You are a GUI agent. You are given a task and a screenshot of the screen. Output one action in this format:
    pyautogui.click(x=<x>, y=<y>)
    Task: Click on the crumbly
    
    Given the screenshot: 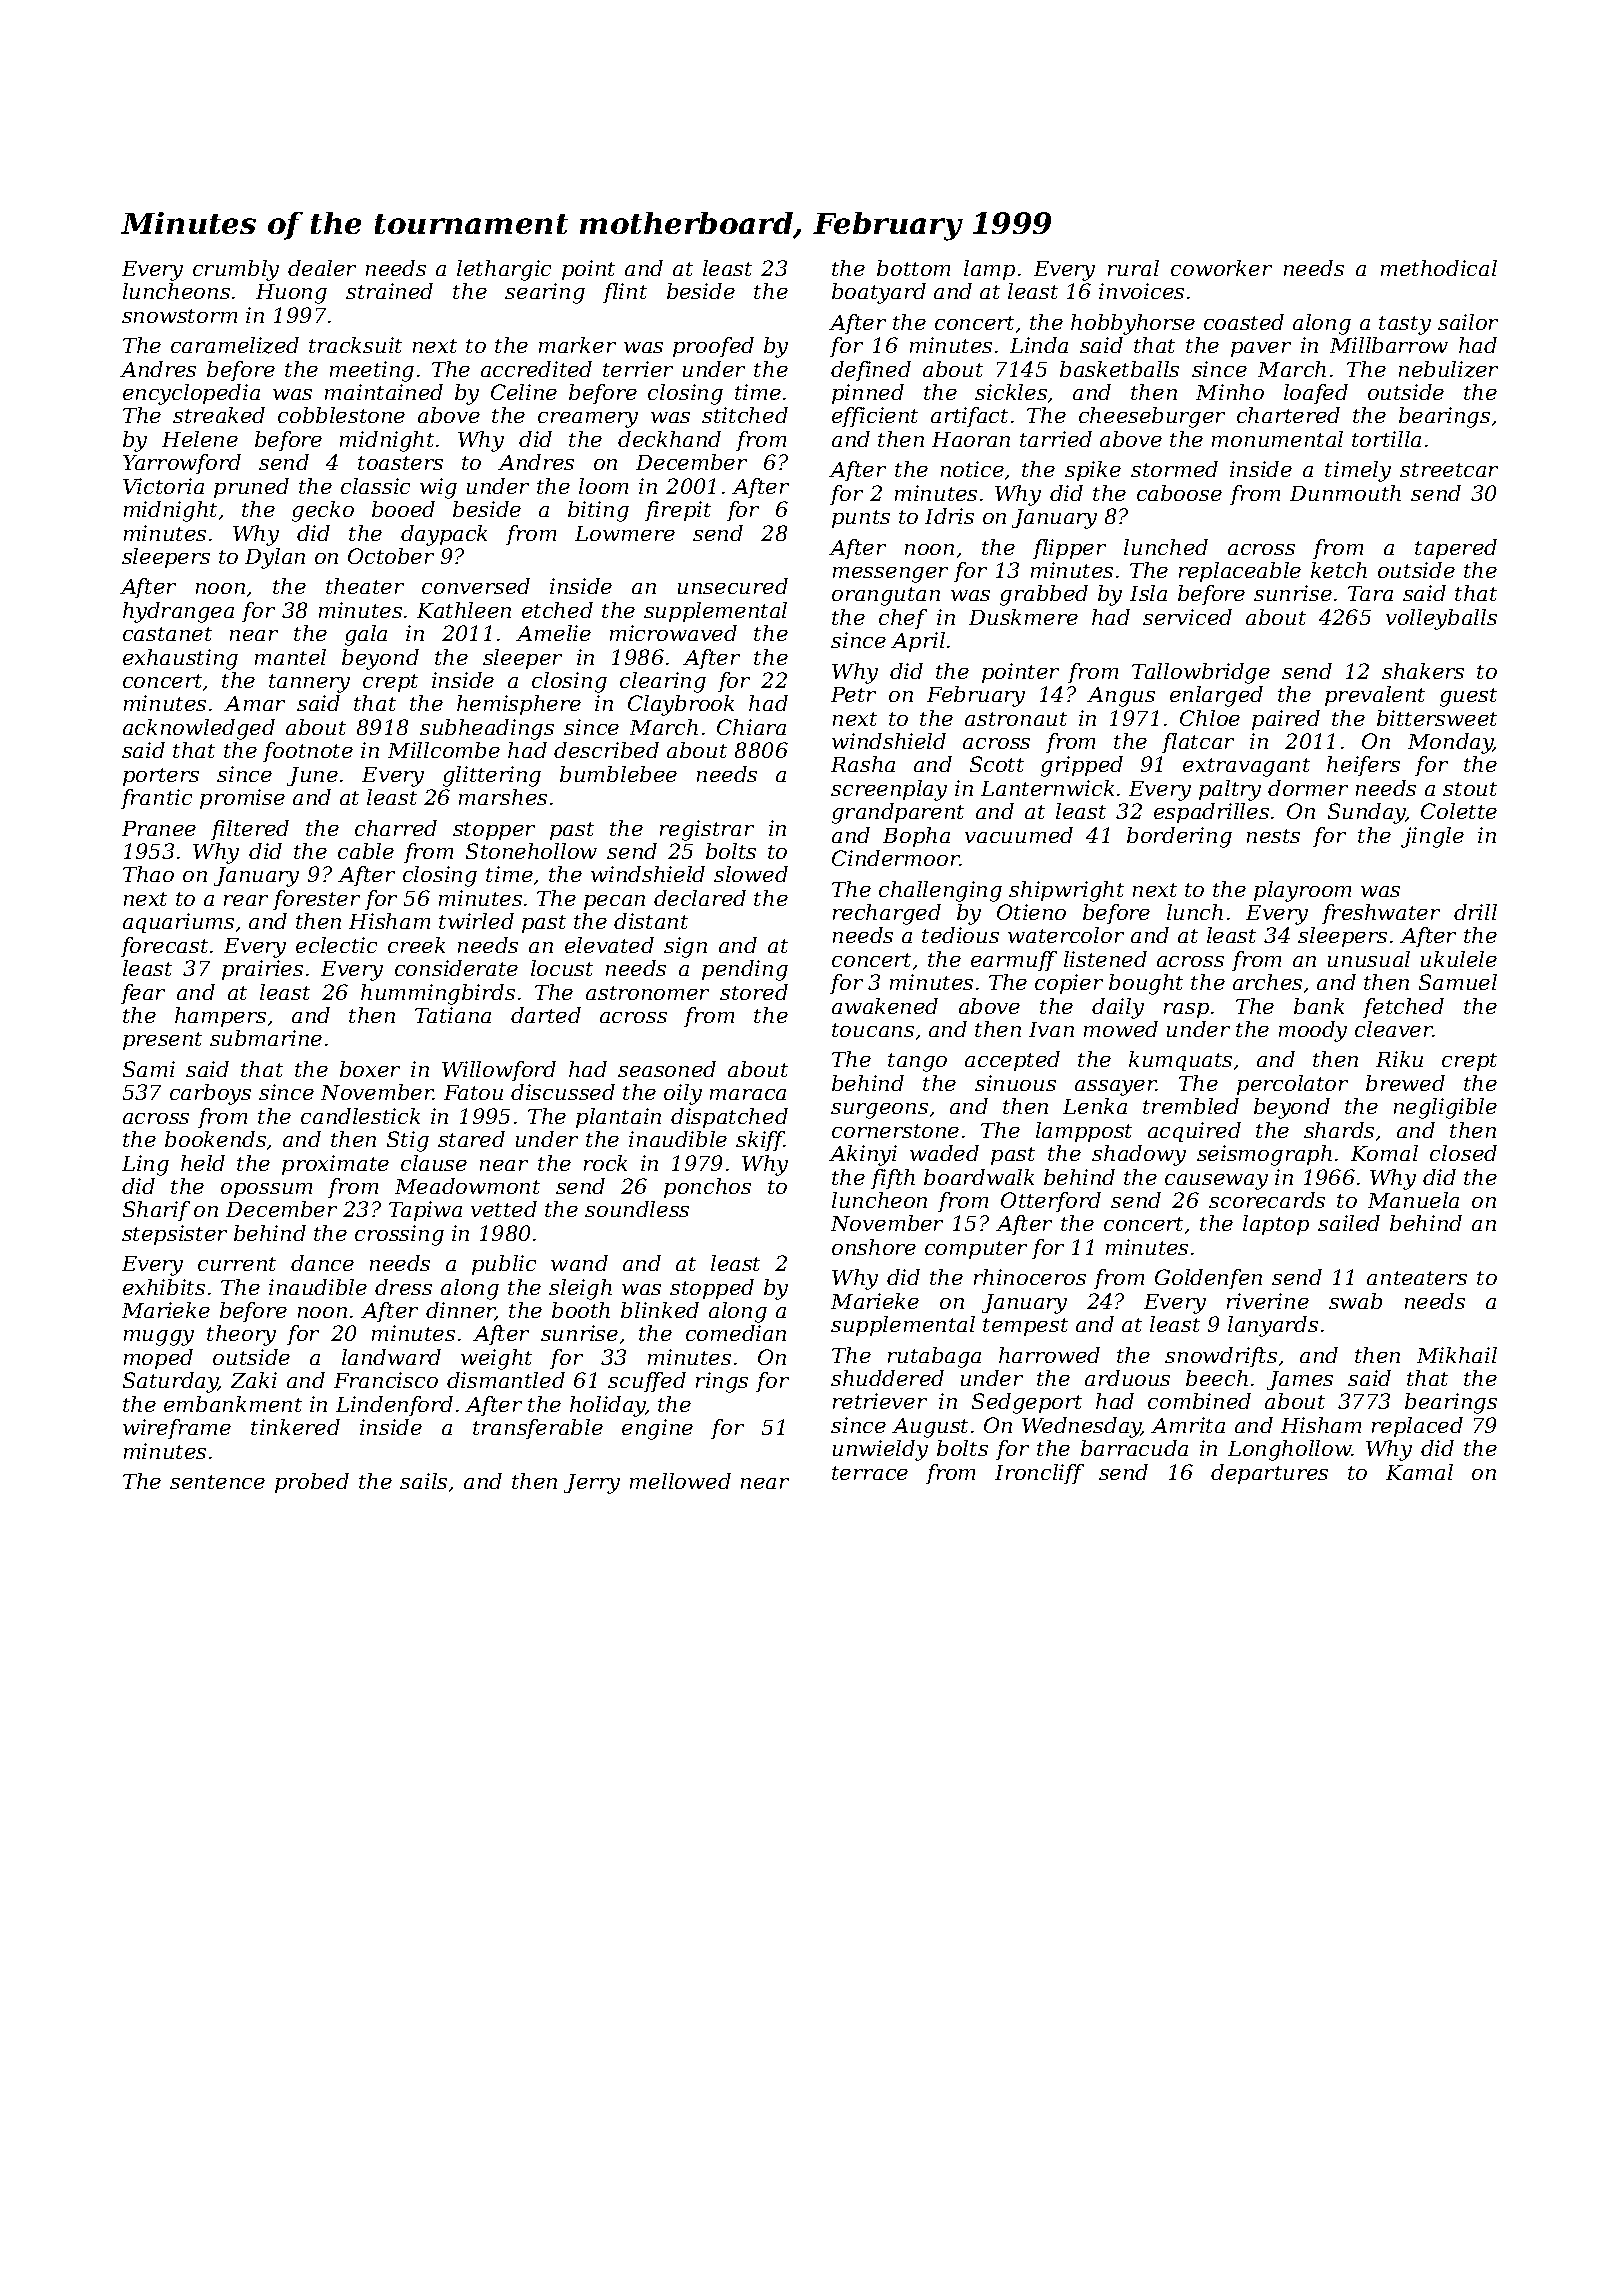 What is the action you would take?
    pyautogui.click(x=236, y=270)
